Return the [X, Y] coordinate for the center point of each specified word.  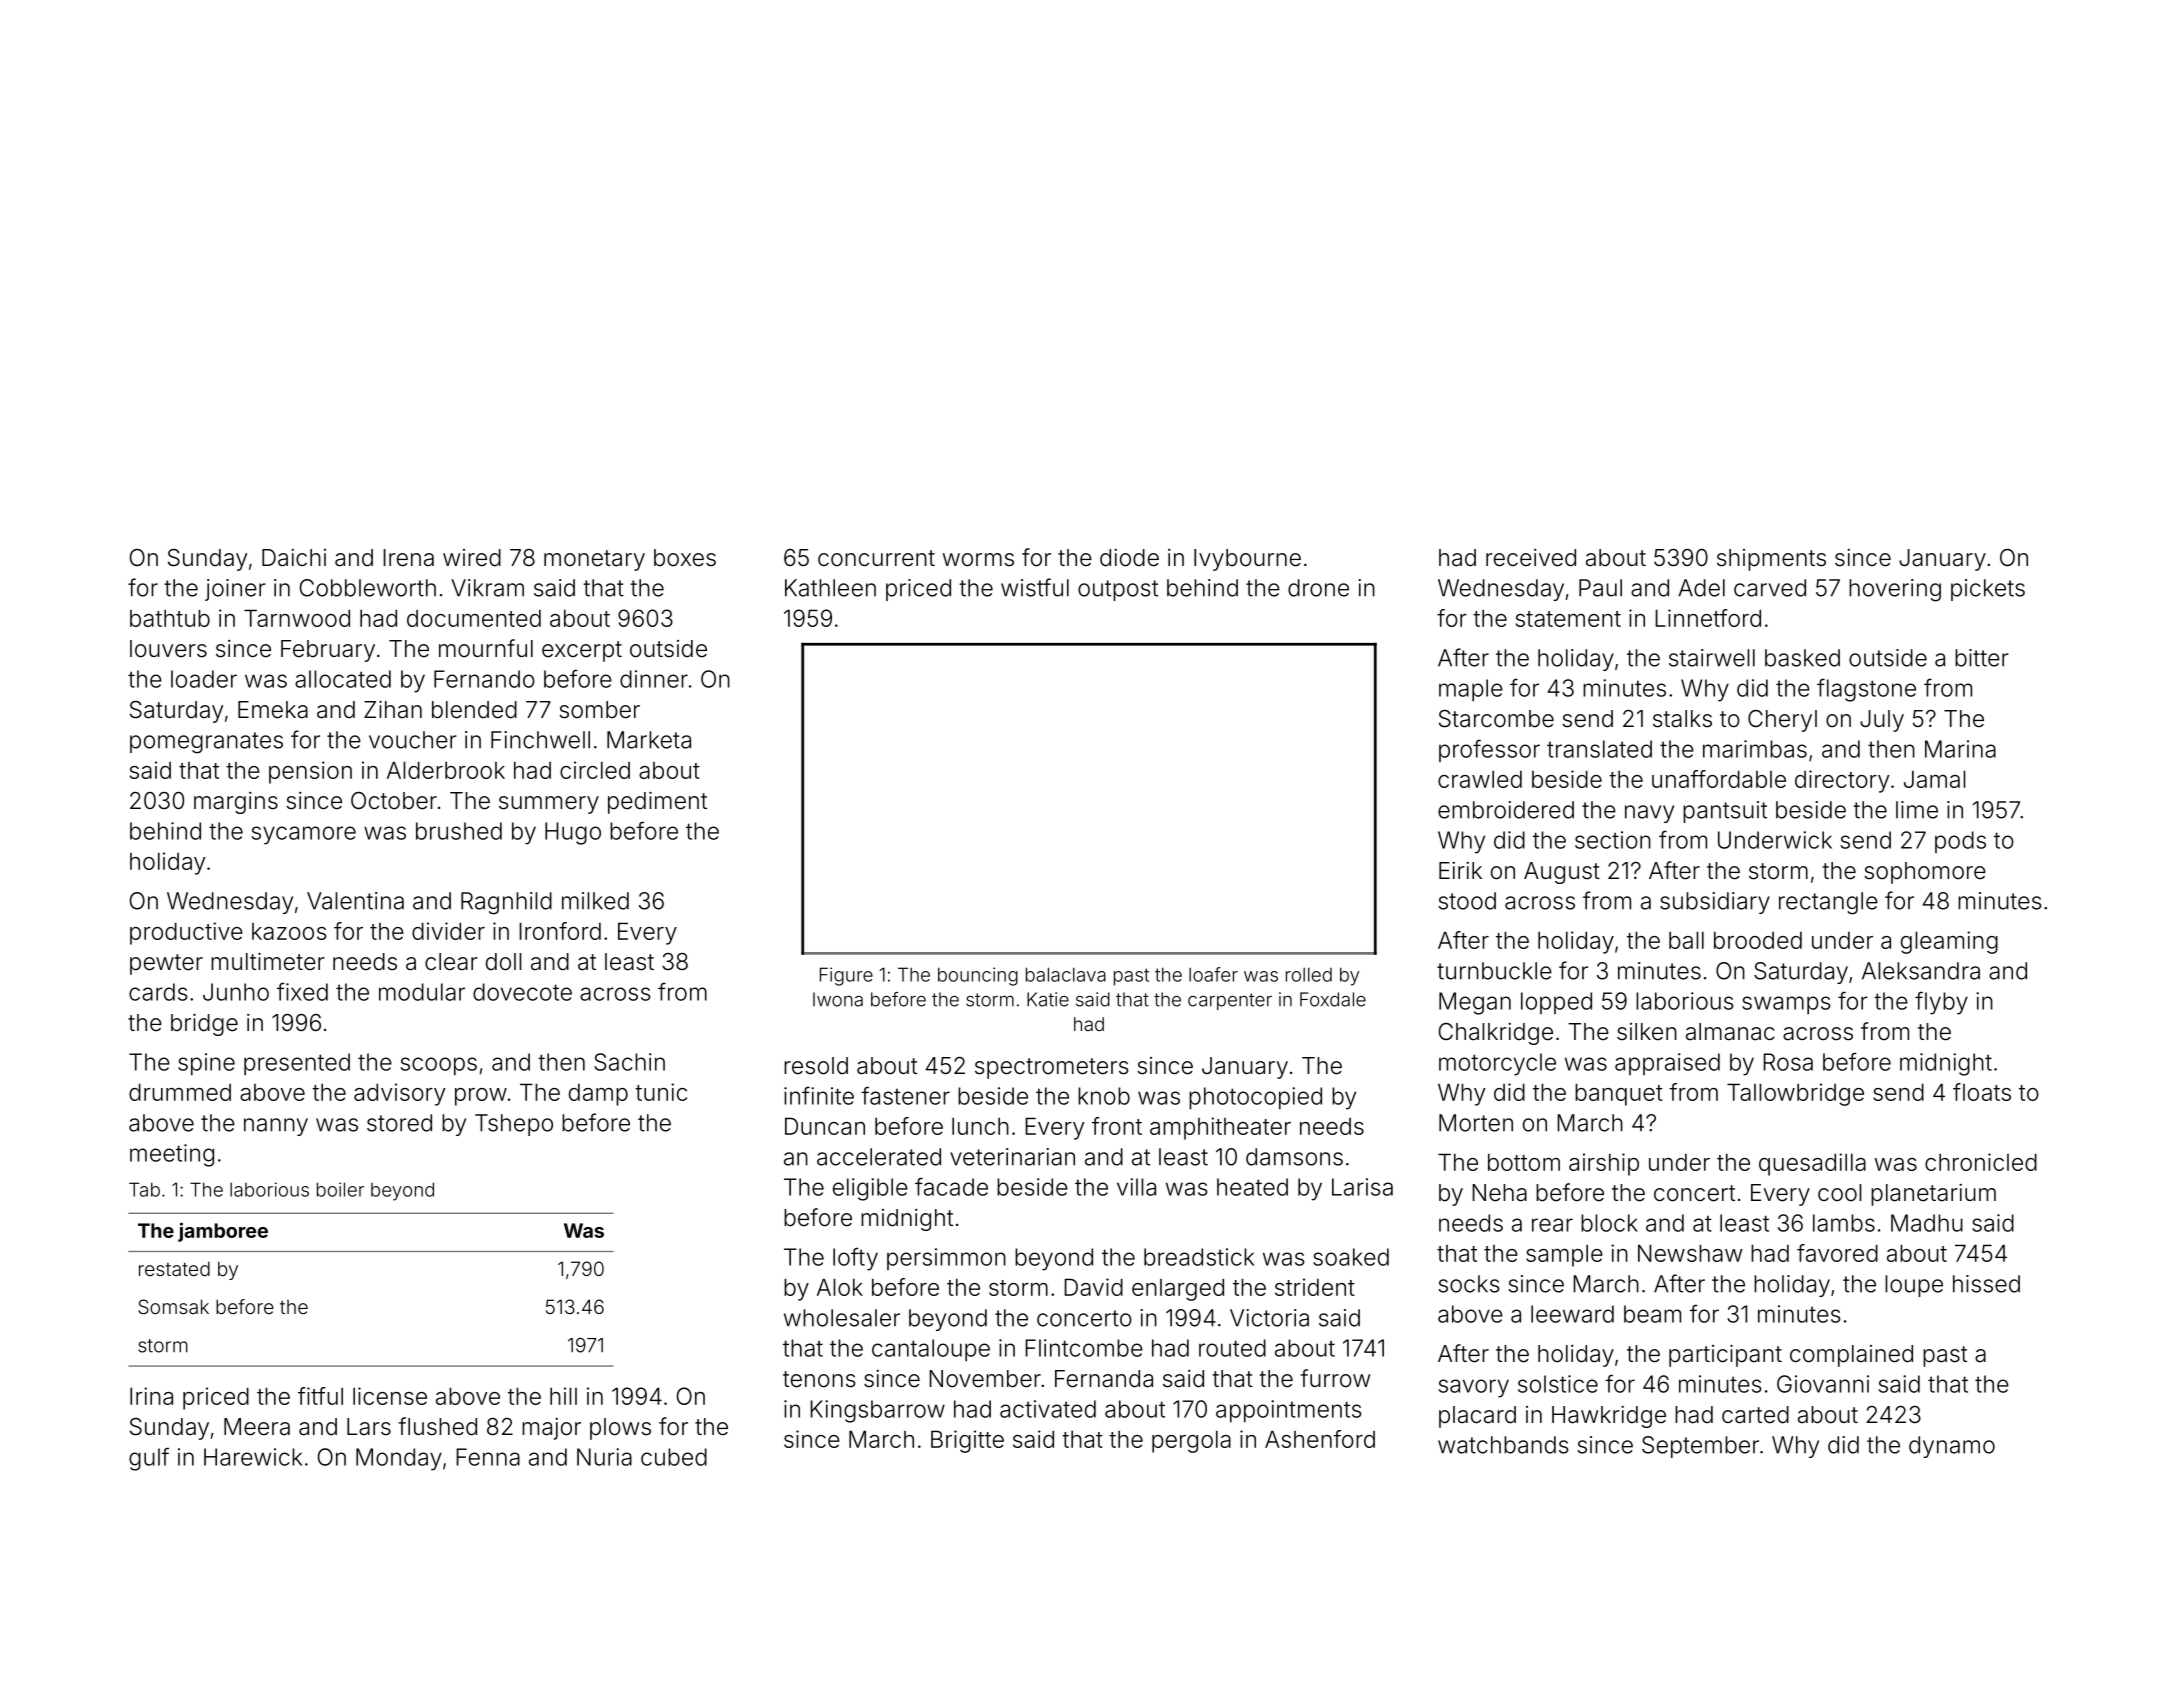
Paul [1600, 588]
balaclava [1066, 974]
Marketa [649, 740]
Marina [1960, 749]
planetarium [1933, 1195]
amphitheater [1220, 1128]
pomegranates [206, 743]
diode [1129, 558]
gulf [149, 1459]
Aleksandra [1921, 971]
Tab [144, 1189]
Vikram [487, 588]
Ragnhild [506, 903]
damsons [1294, 1157]
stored [399, 1123]
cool [1840, 1193]
